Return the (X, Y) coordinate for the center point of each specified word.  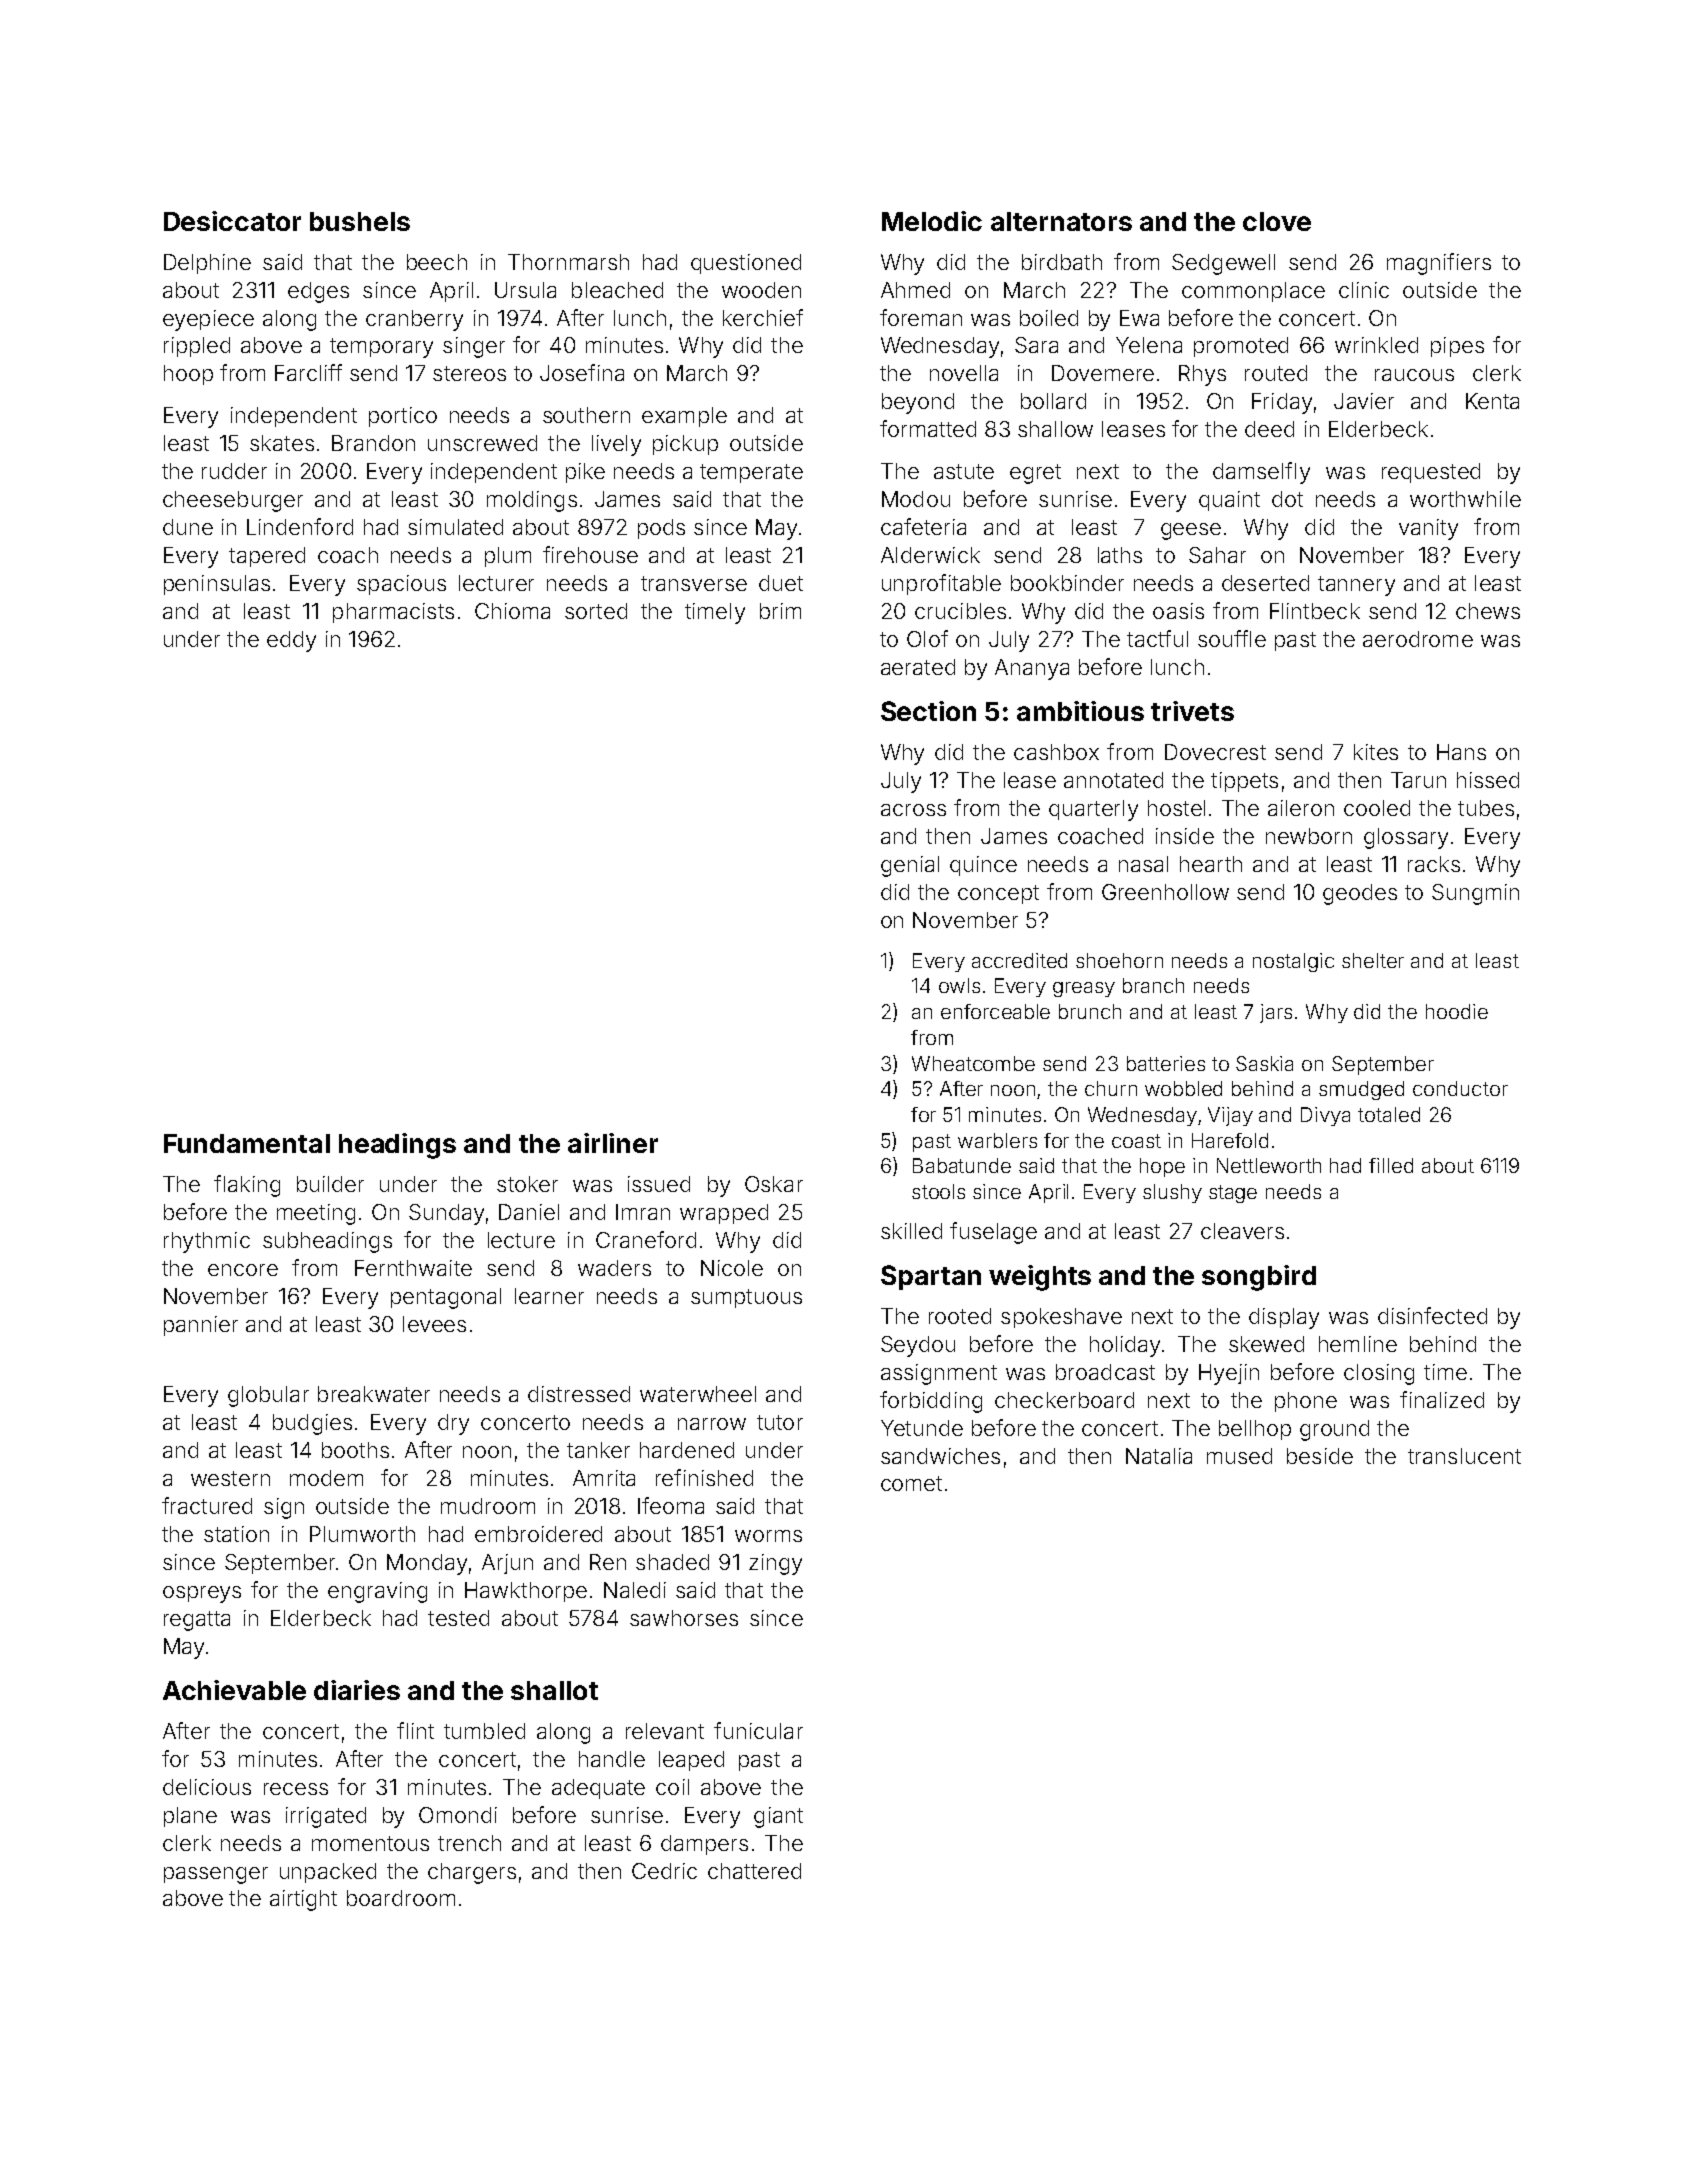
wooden (761, 290)
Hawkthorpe (526, 1592)
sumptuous (746, 1298)
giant (778, 1817)
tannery (1356, 586)
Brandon (373, 443)
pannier (201, 1326)
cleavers (1242, 1231)
